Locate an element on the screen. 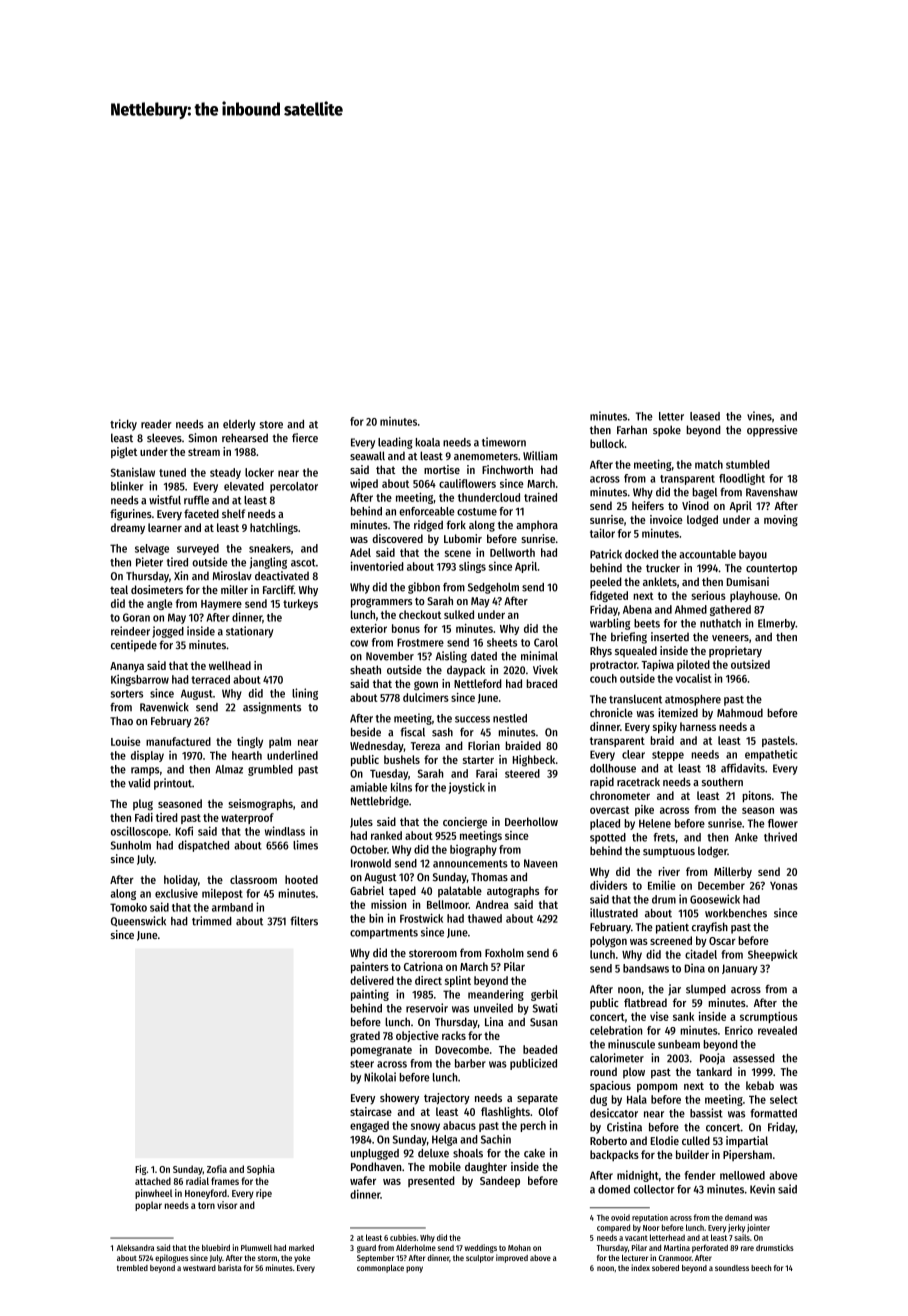 The image size is (908, 1316). Finchworth is located at coordinates (507, 469).
